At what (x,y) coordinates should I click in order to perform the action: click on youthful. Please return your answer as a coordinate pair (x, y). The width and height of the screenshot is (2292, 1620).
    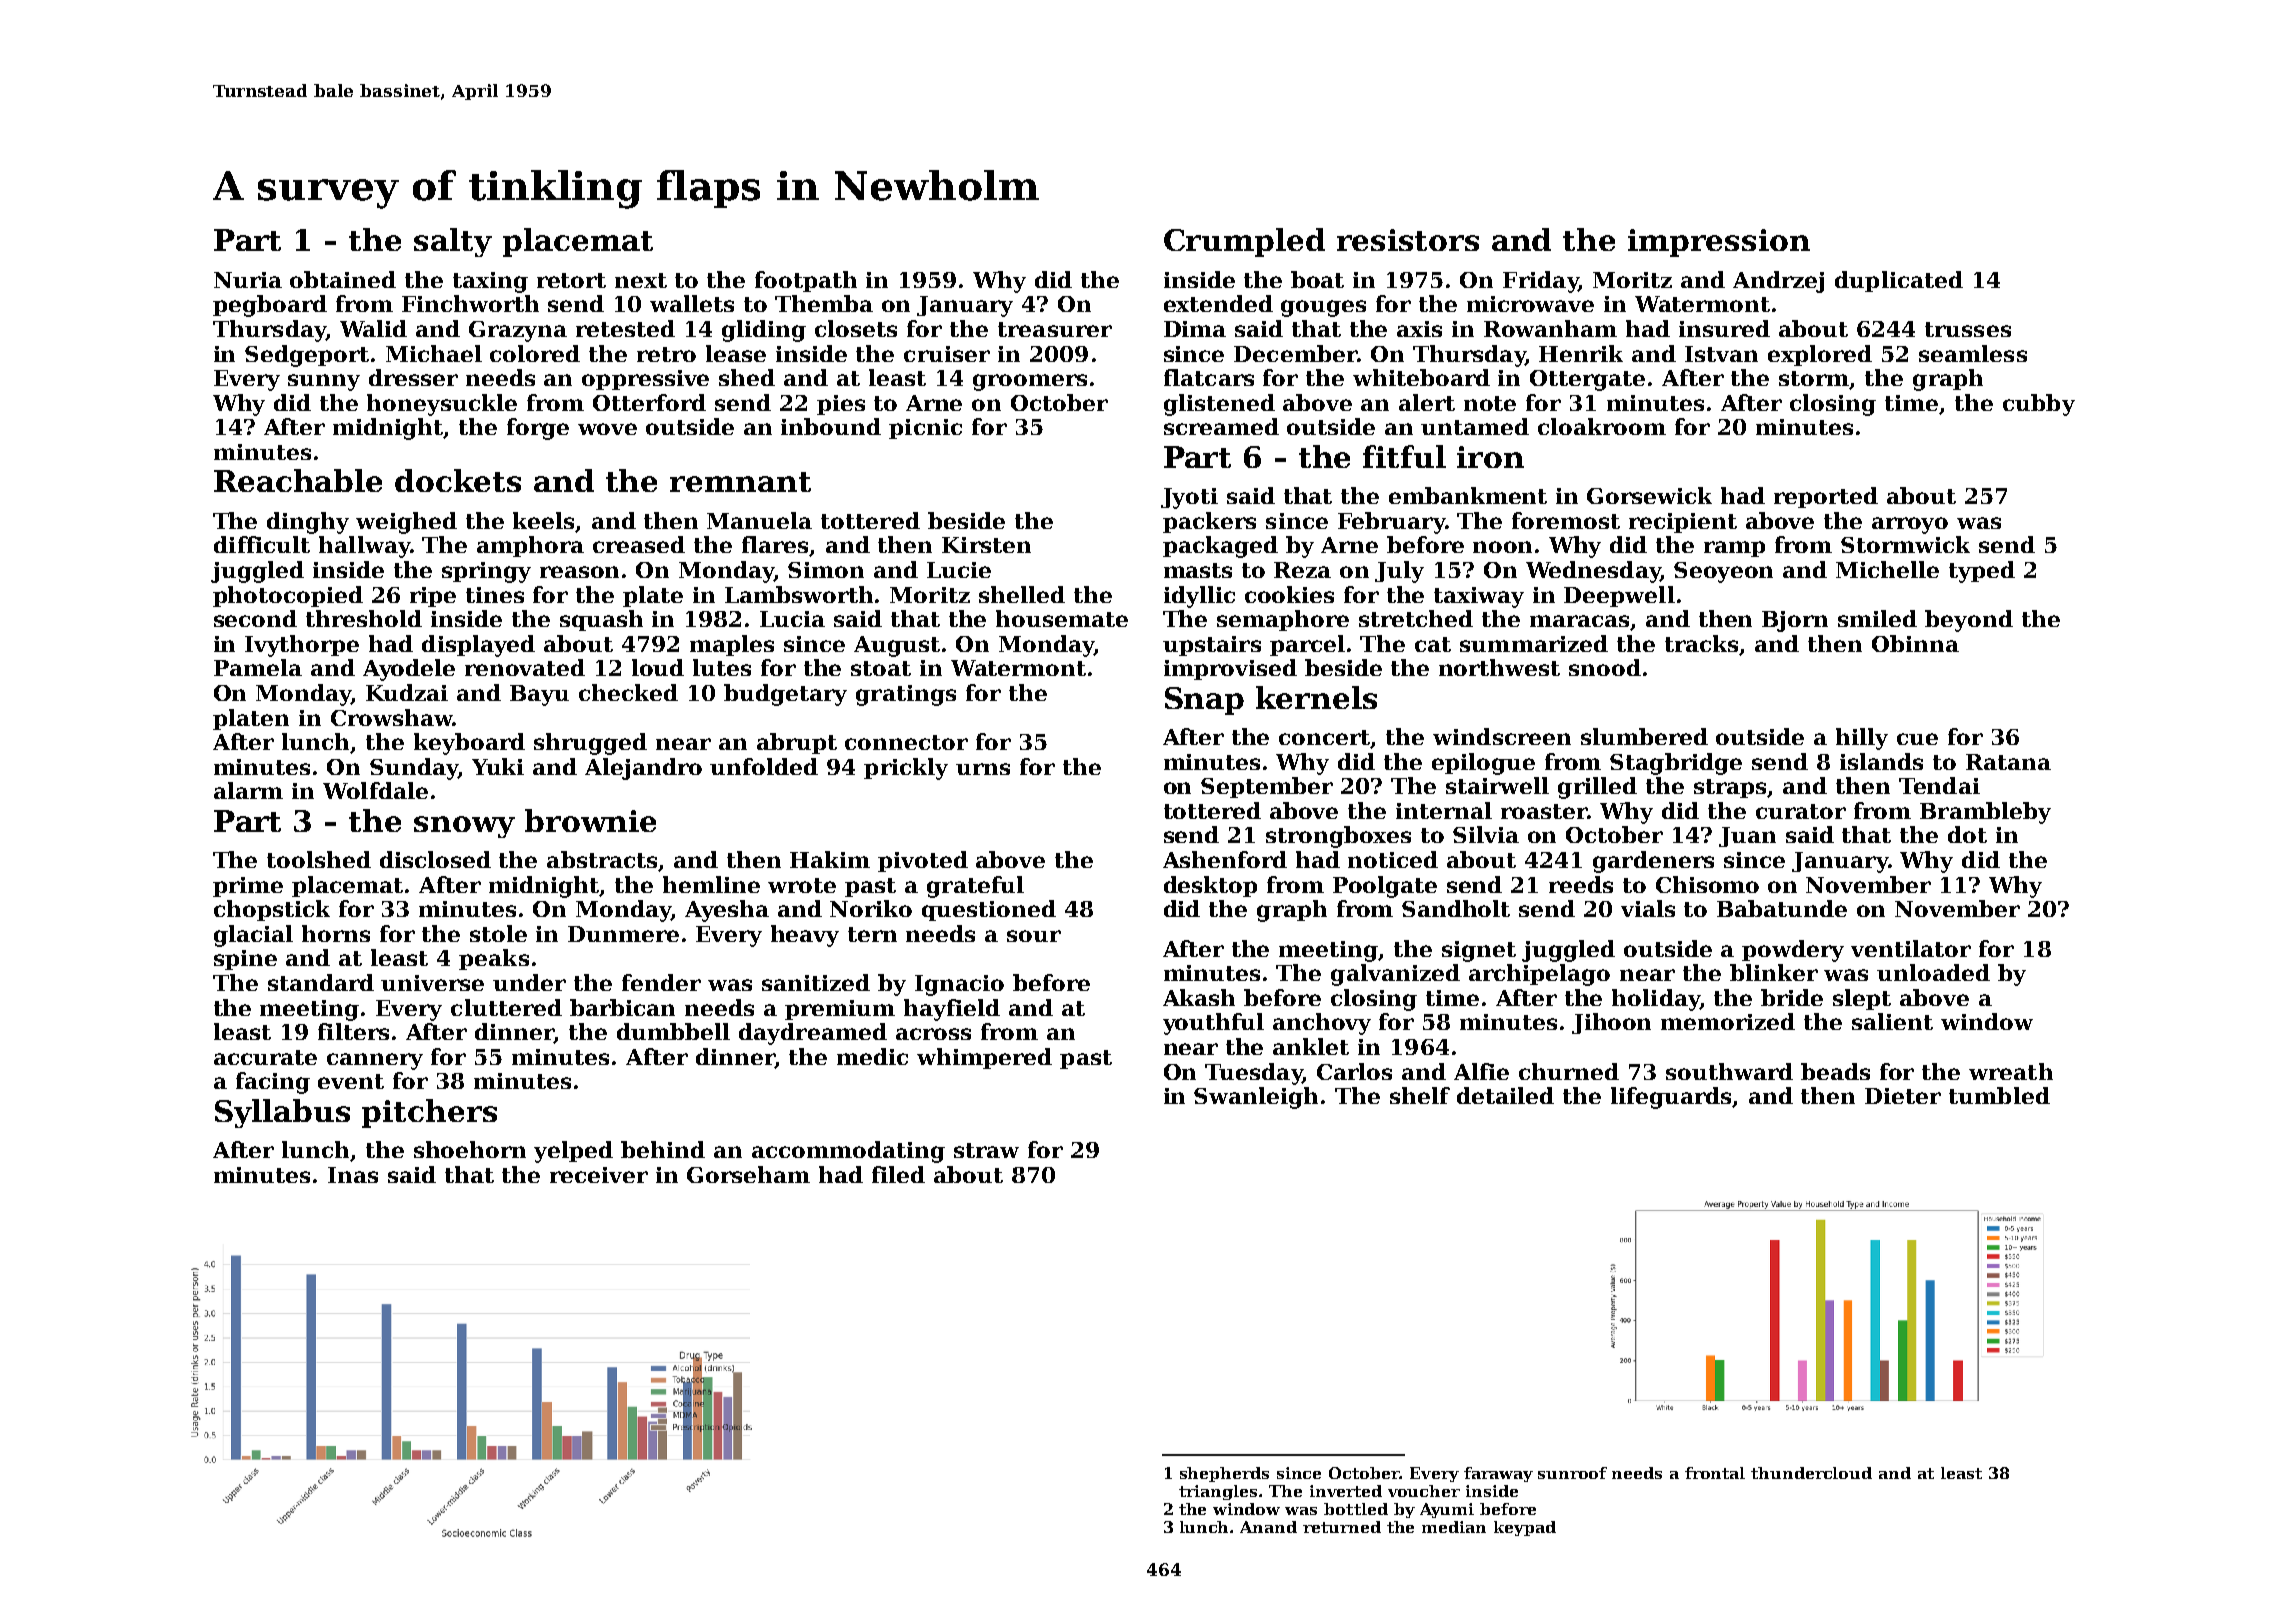
    Looking at the image, I should click on (1213, 1024).
